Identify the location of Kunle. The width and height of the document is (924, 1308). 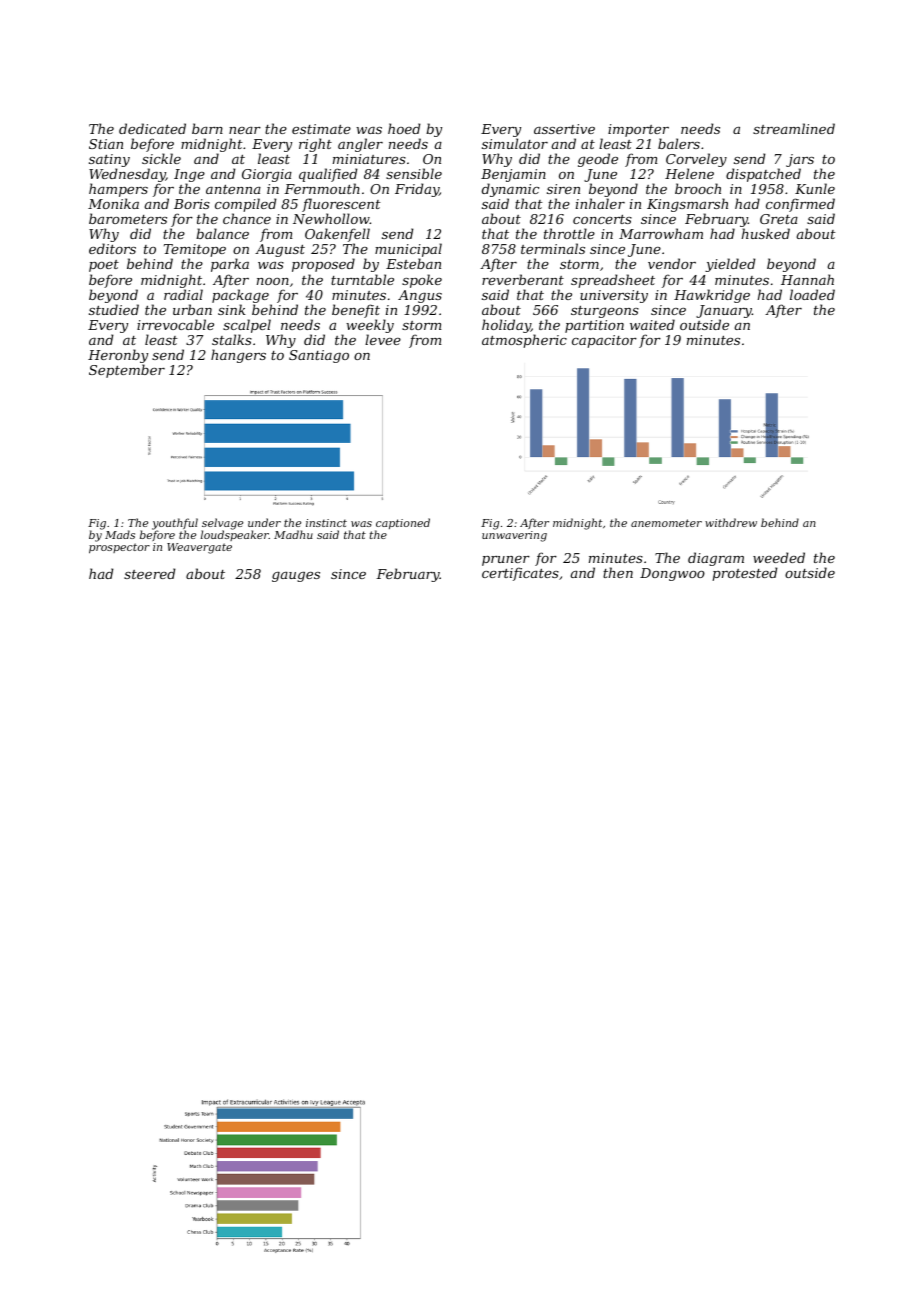
(815, 188).
